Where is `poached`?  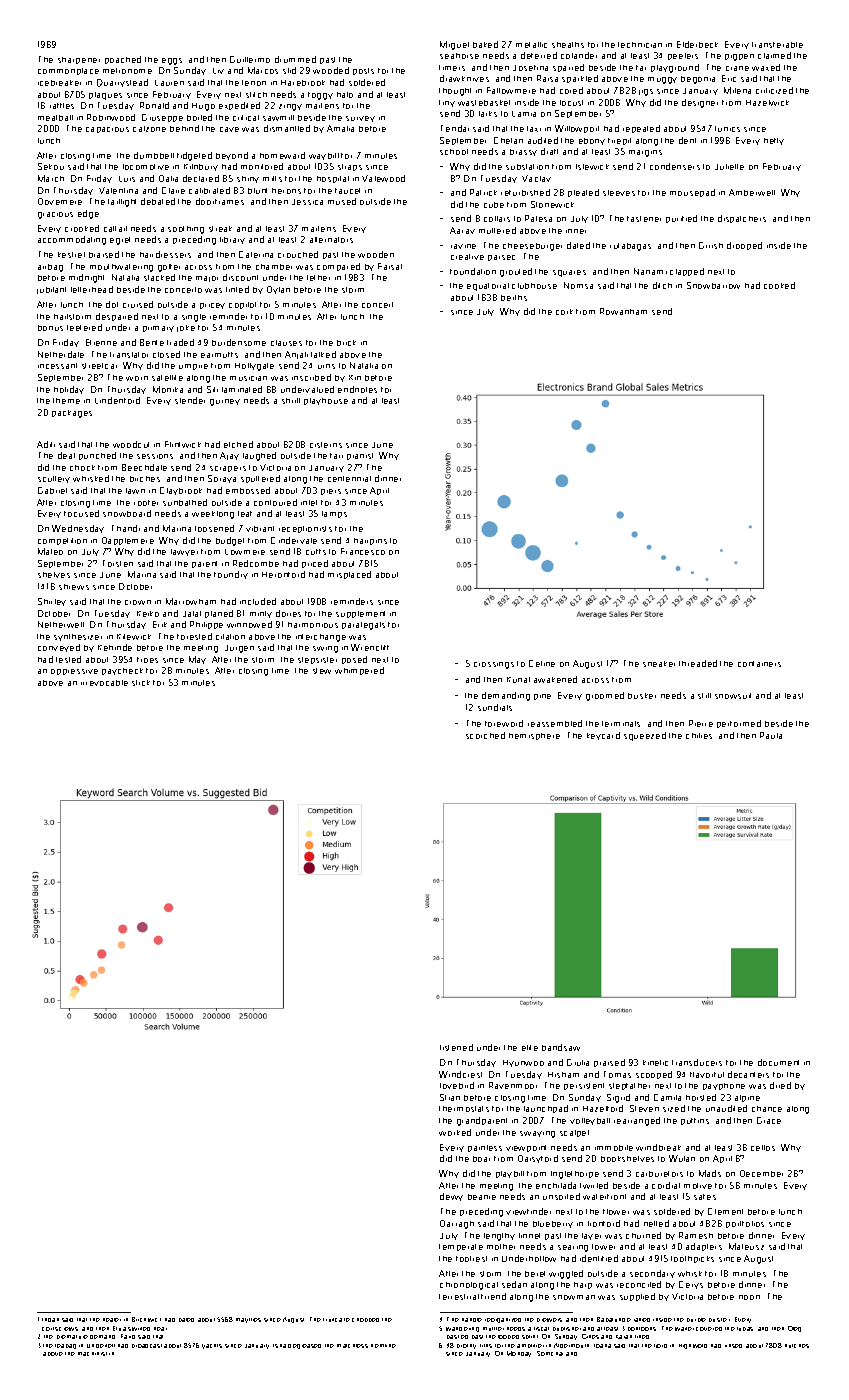
poached is located at coordinates (123, 60).
